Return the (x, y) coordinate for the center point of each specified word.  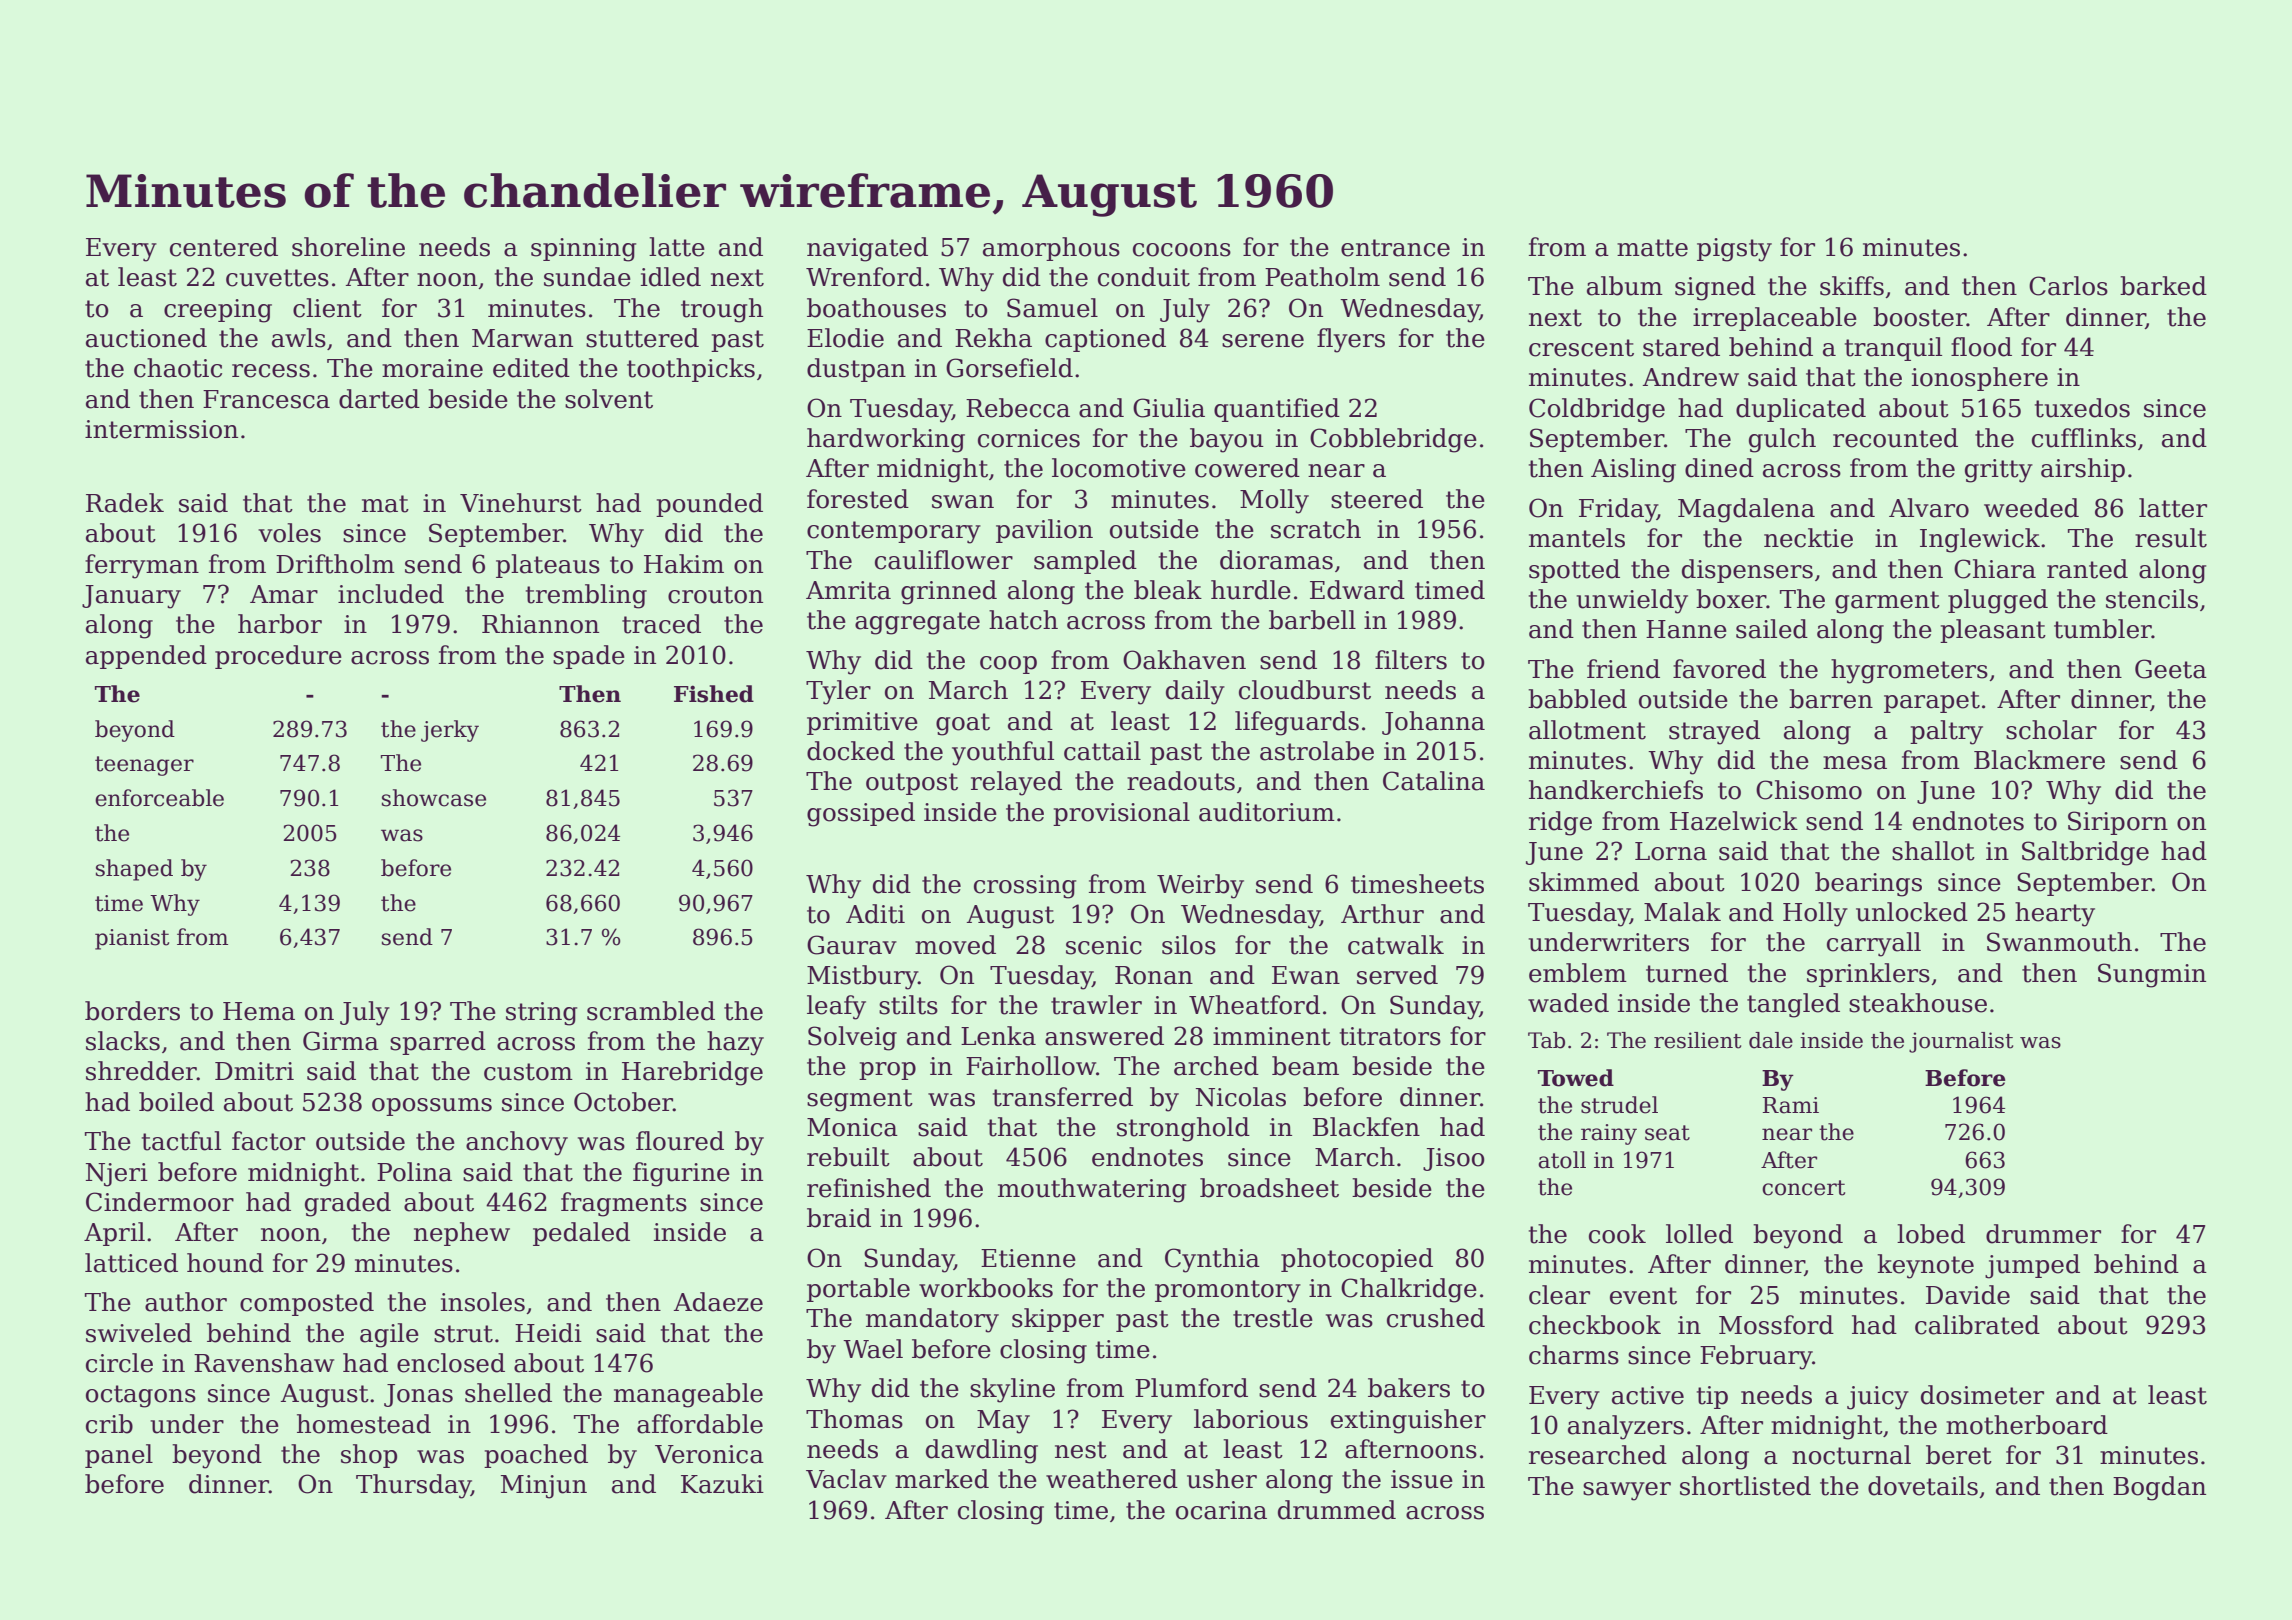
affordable (700, 1424)
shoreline (348, 247)
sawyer (1627, 1491)
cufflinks (2084, 438)
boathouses (876, 308)
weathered (1112, 1479)
